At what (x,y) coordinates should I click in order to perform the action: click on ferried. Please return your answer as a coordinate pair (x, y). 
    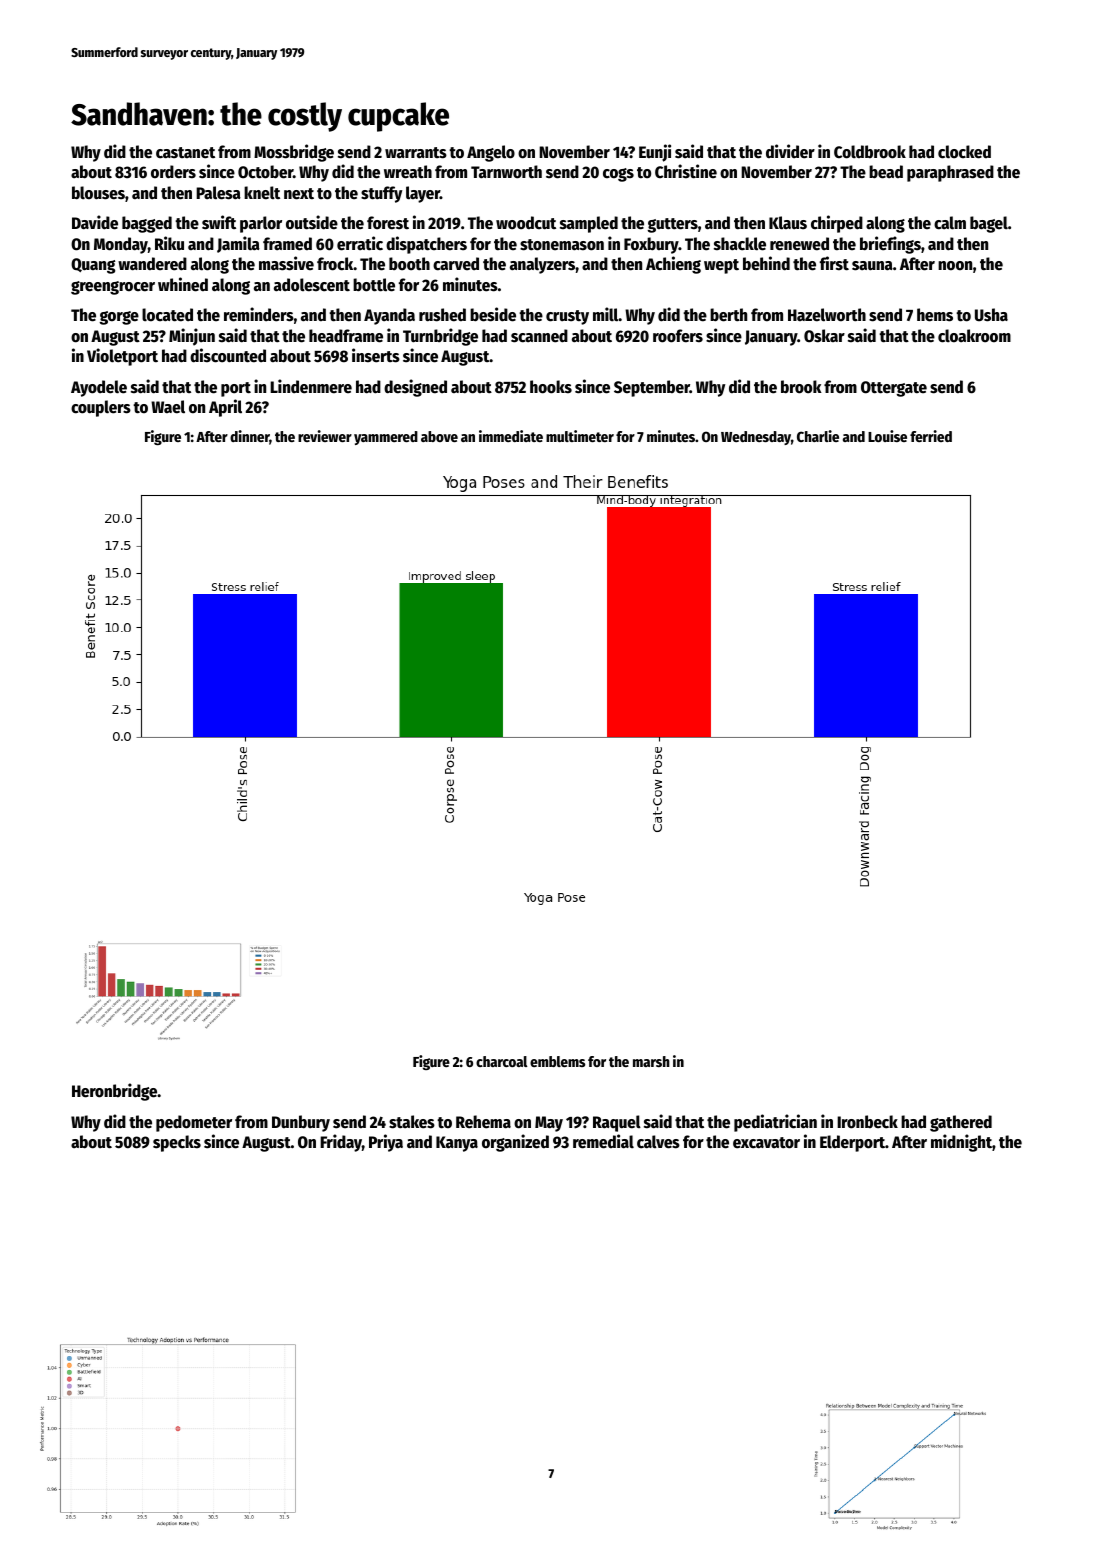
    Looking at the image, I should click on (931, 436).
